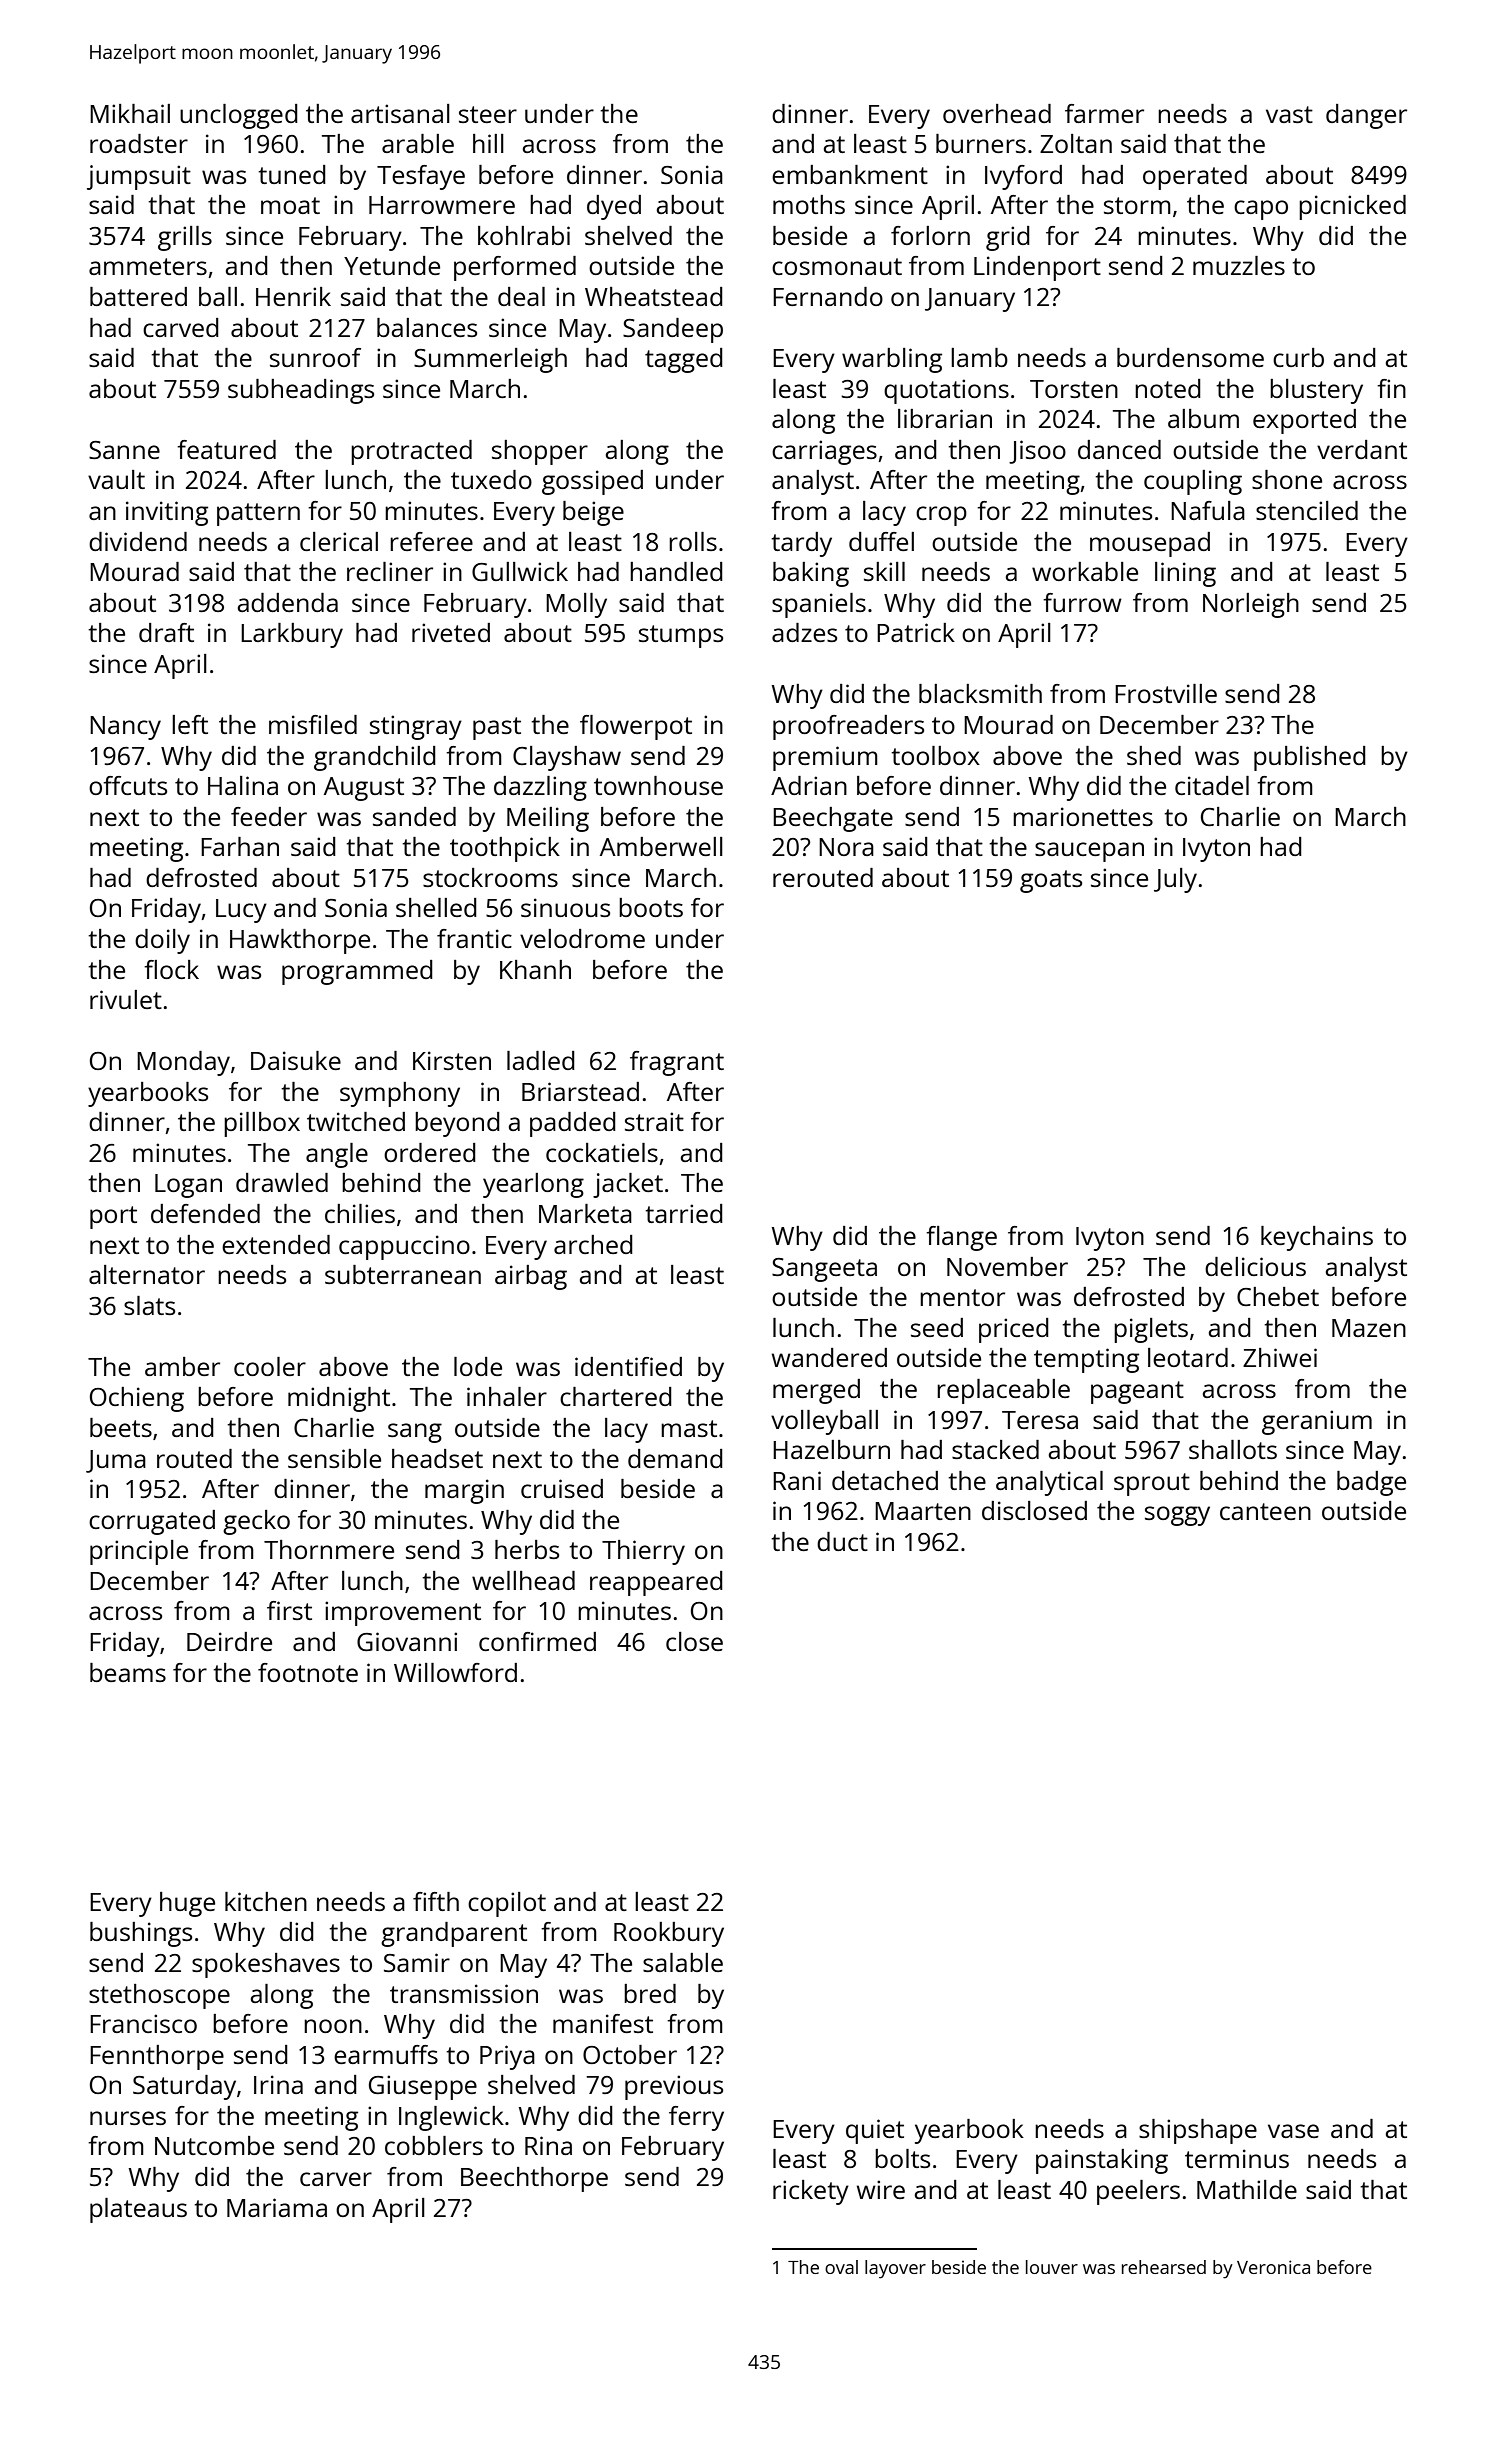 Image resolution: width=1496 pixels, height=2464 pixels. I want to click on subterranean, so click(403, 1274).
